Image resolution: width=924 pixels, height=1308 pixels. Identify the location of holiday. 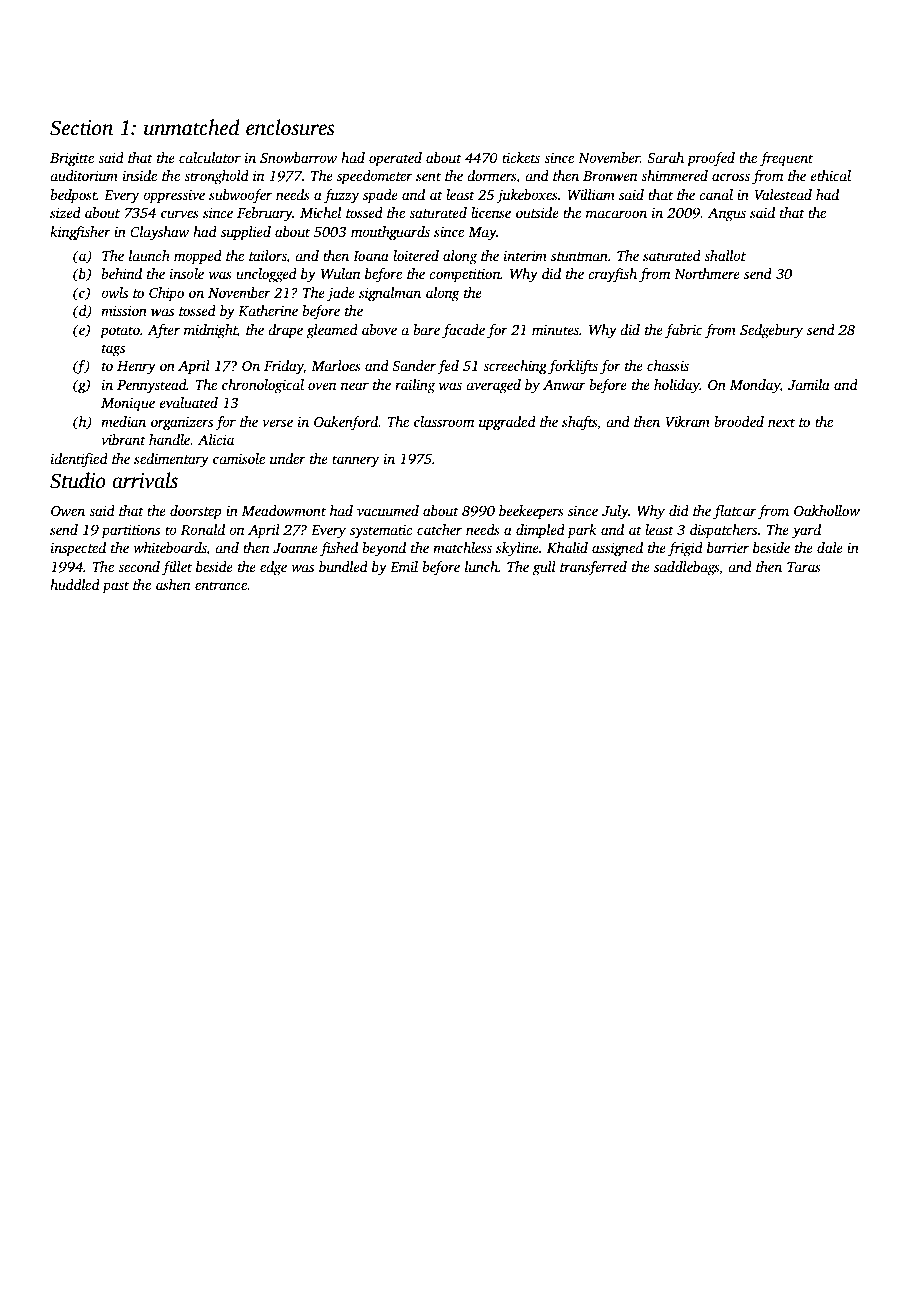
(677, 386).
